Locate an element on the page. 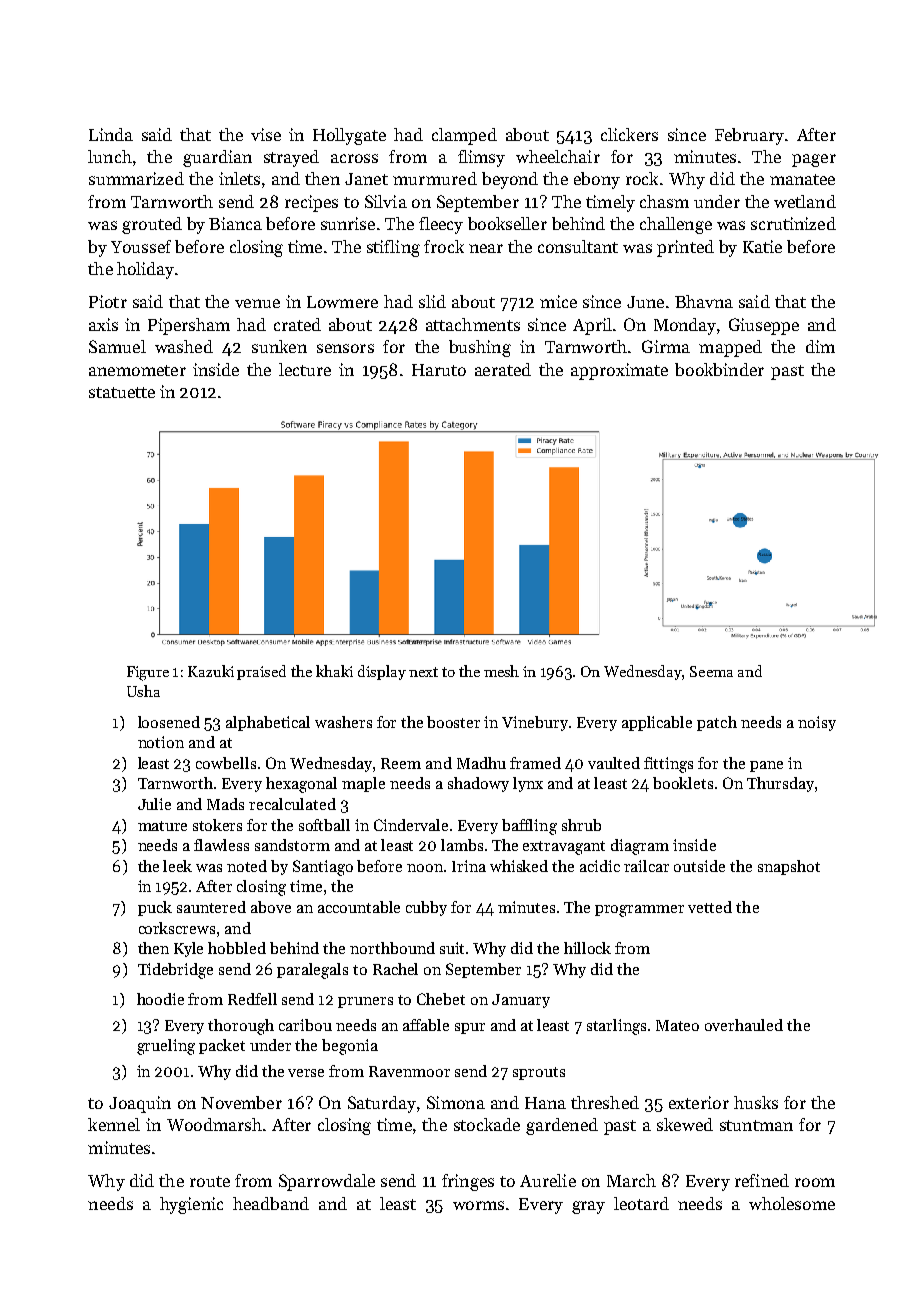  vise is located at coordinates (266, 134).
